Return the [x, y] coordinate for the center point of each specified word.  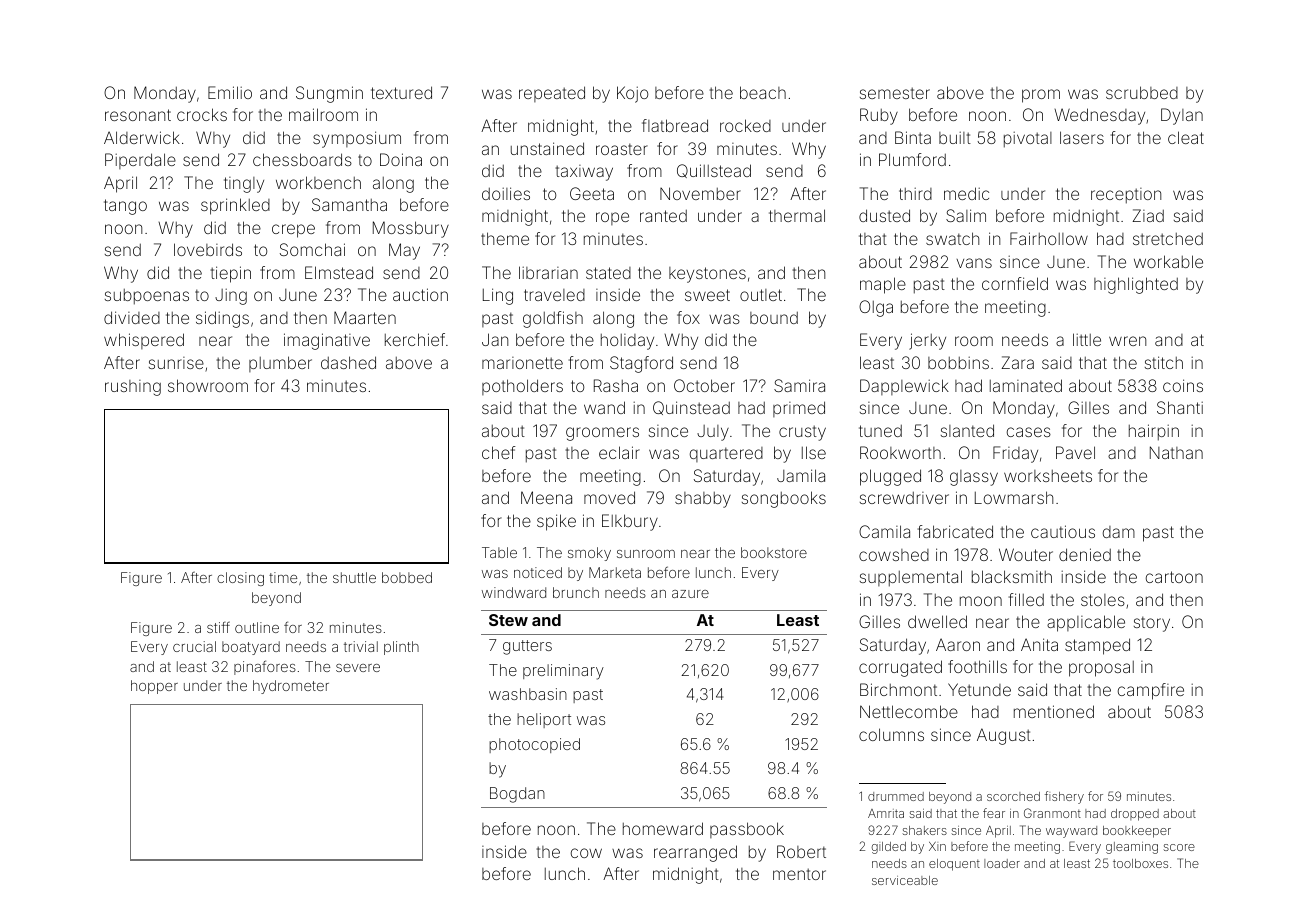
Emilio [230, 92]
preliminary [563, 672]
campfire [1151, 691]
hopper [154, 687]
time [283, 577]
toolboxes [1140, 863]
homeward [663, 828]
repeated [552, 94]
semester [895, 93]
